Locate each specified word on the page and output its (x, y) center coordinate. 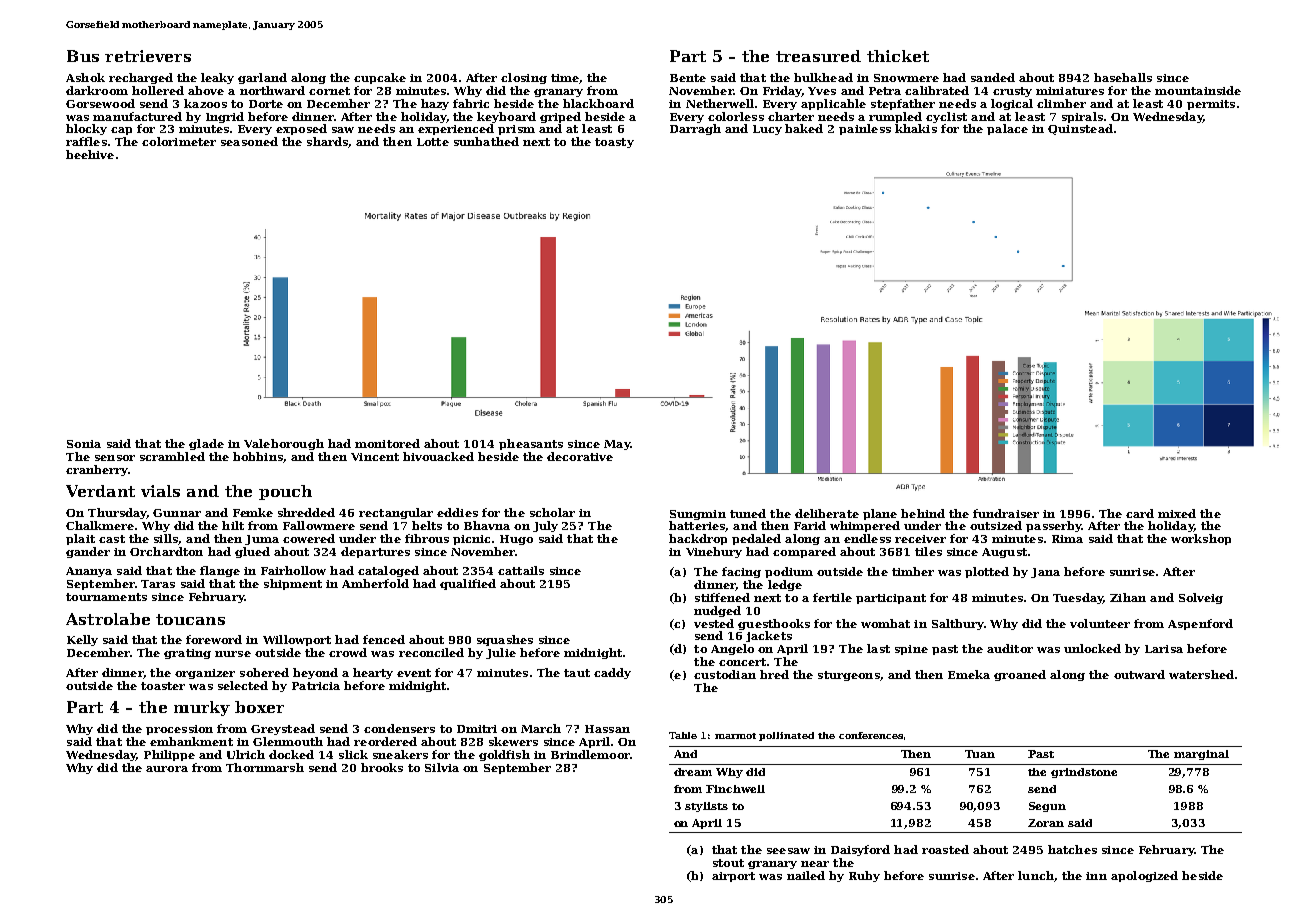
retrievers (148, 56)
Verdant (100, 491)
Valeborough (284, 444)
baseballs (1123, 77)
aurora (167, 769)
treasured (818, 56)
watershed (1201, 674)
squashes (505, 640)
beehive (90, 154)
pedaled (756, 539)
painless (865, 129)
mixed (1177, 513)
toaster (163, 686)
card (1140, 513)
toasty (614, 143)
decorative (580, 456)
